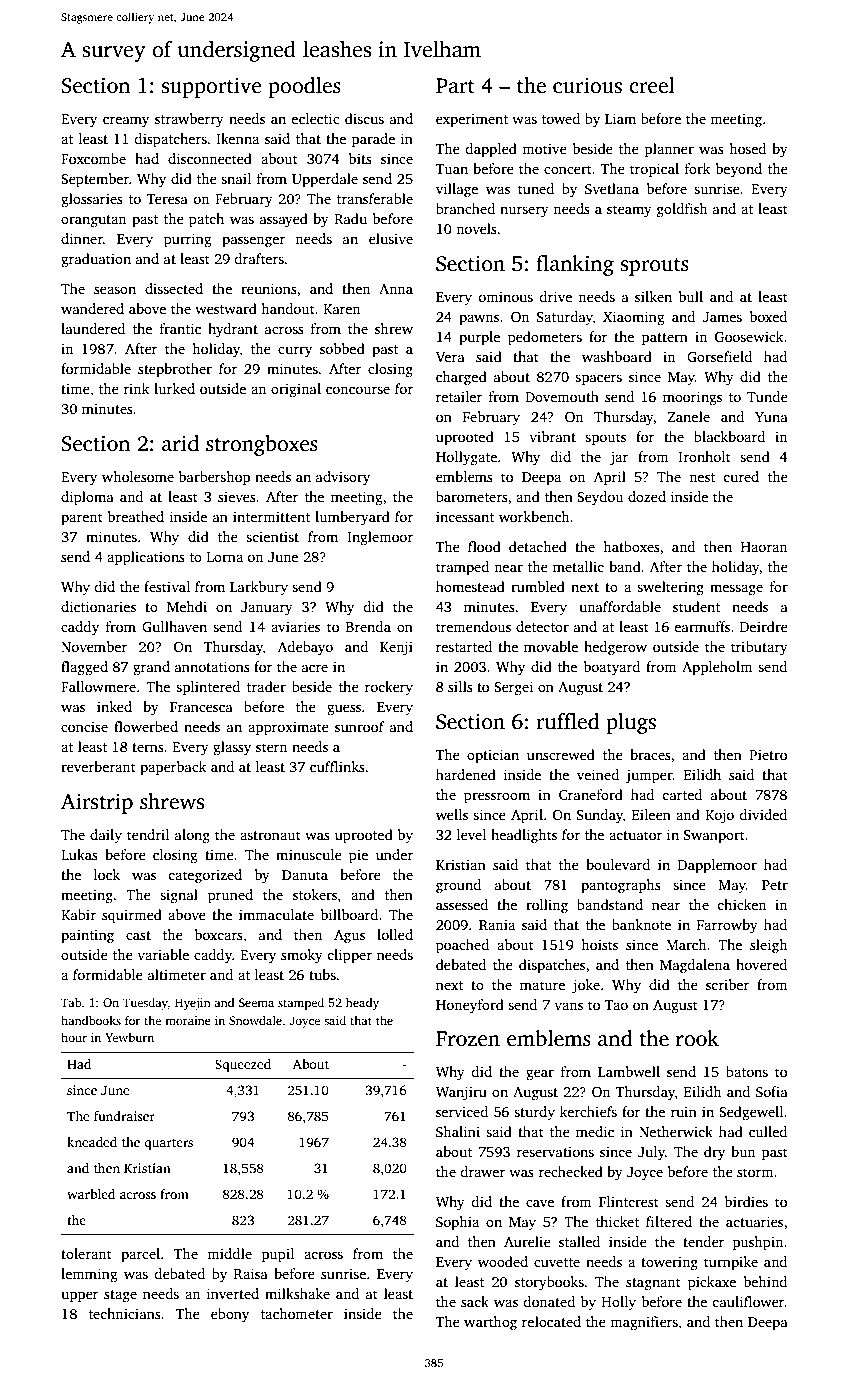  Describe the element at coordinates (452, 814) in the screenshot. I see `wells` at that location.
